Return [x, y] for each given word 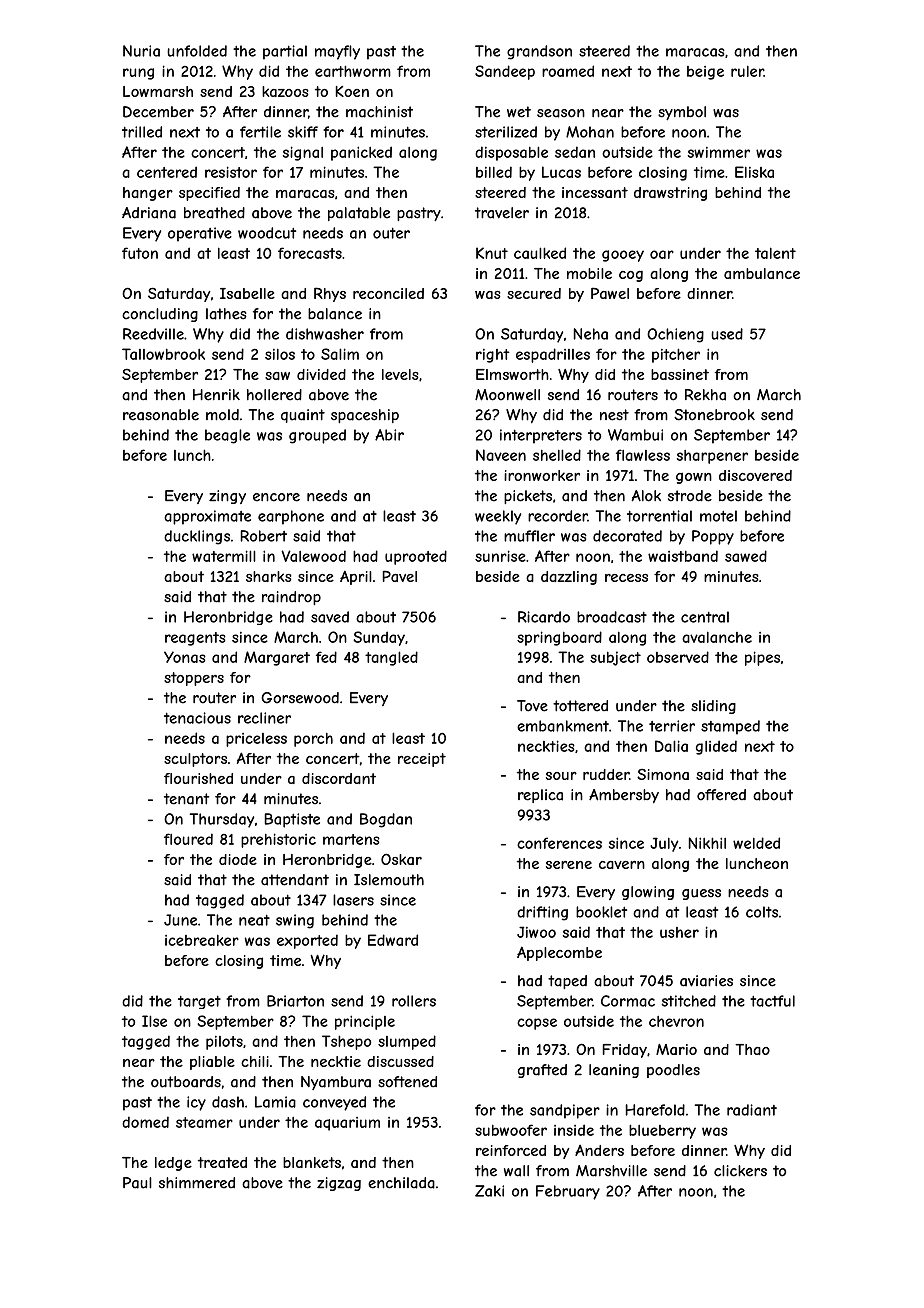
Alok [646, 496]
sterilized [506, 132]
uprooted [416, 557]
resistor [231, 172]
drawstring [670, 194]
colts [762, 912]
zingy [227, 497]
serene [569, 865]
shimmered [197, 1183]
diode [238, 859]
